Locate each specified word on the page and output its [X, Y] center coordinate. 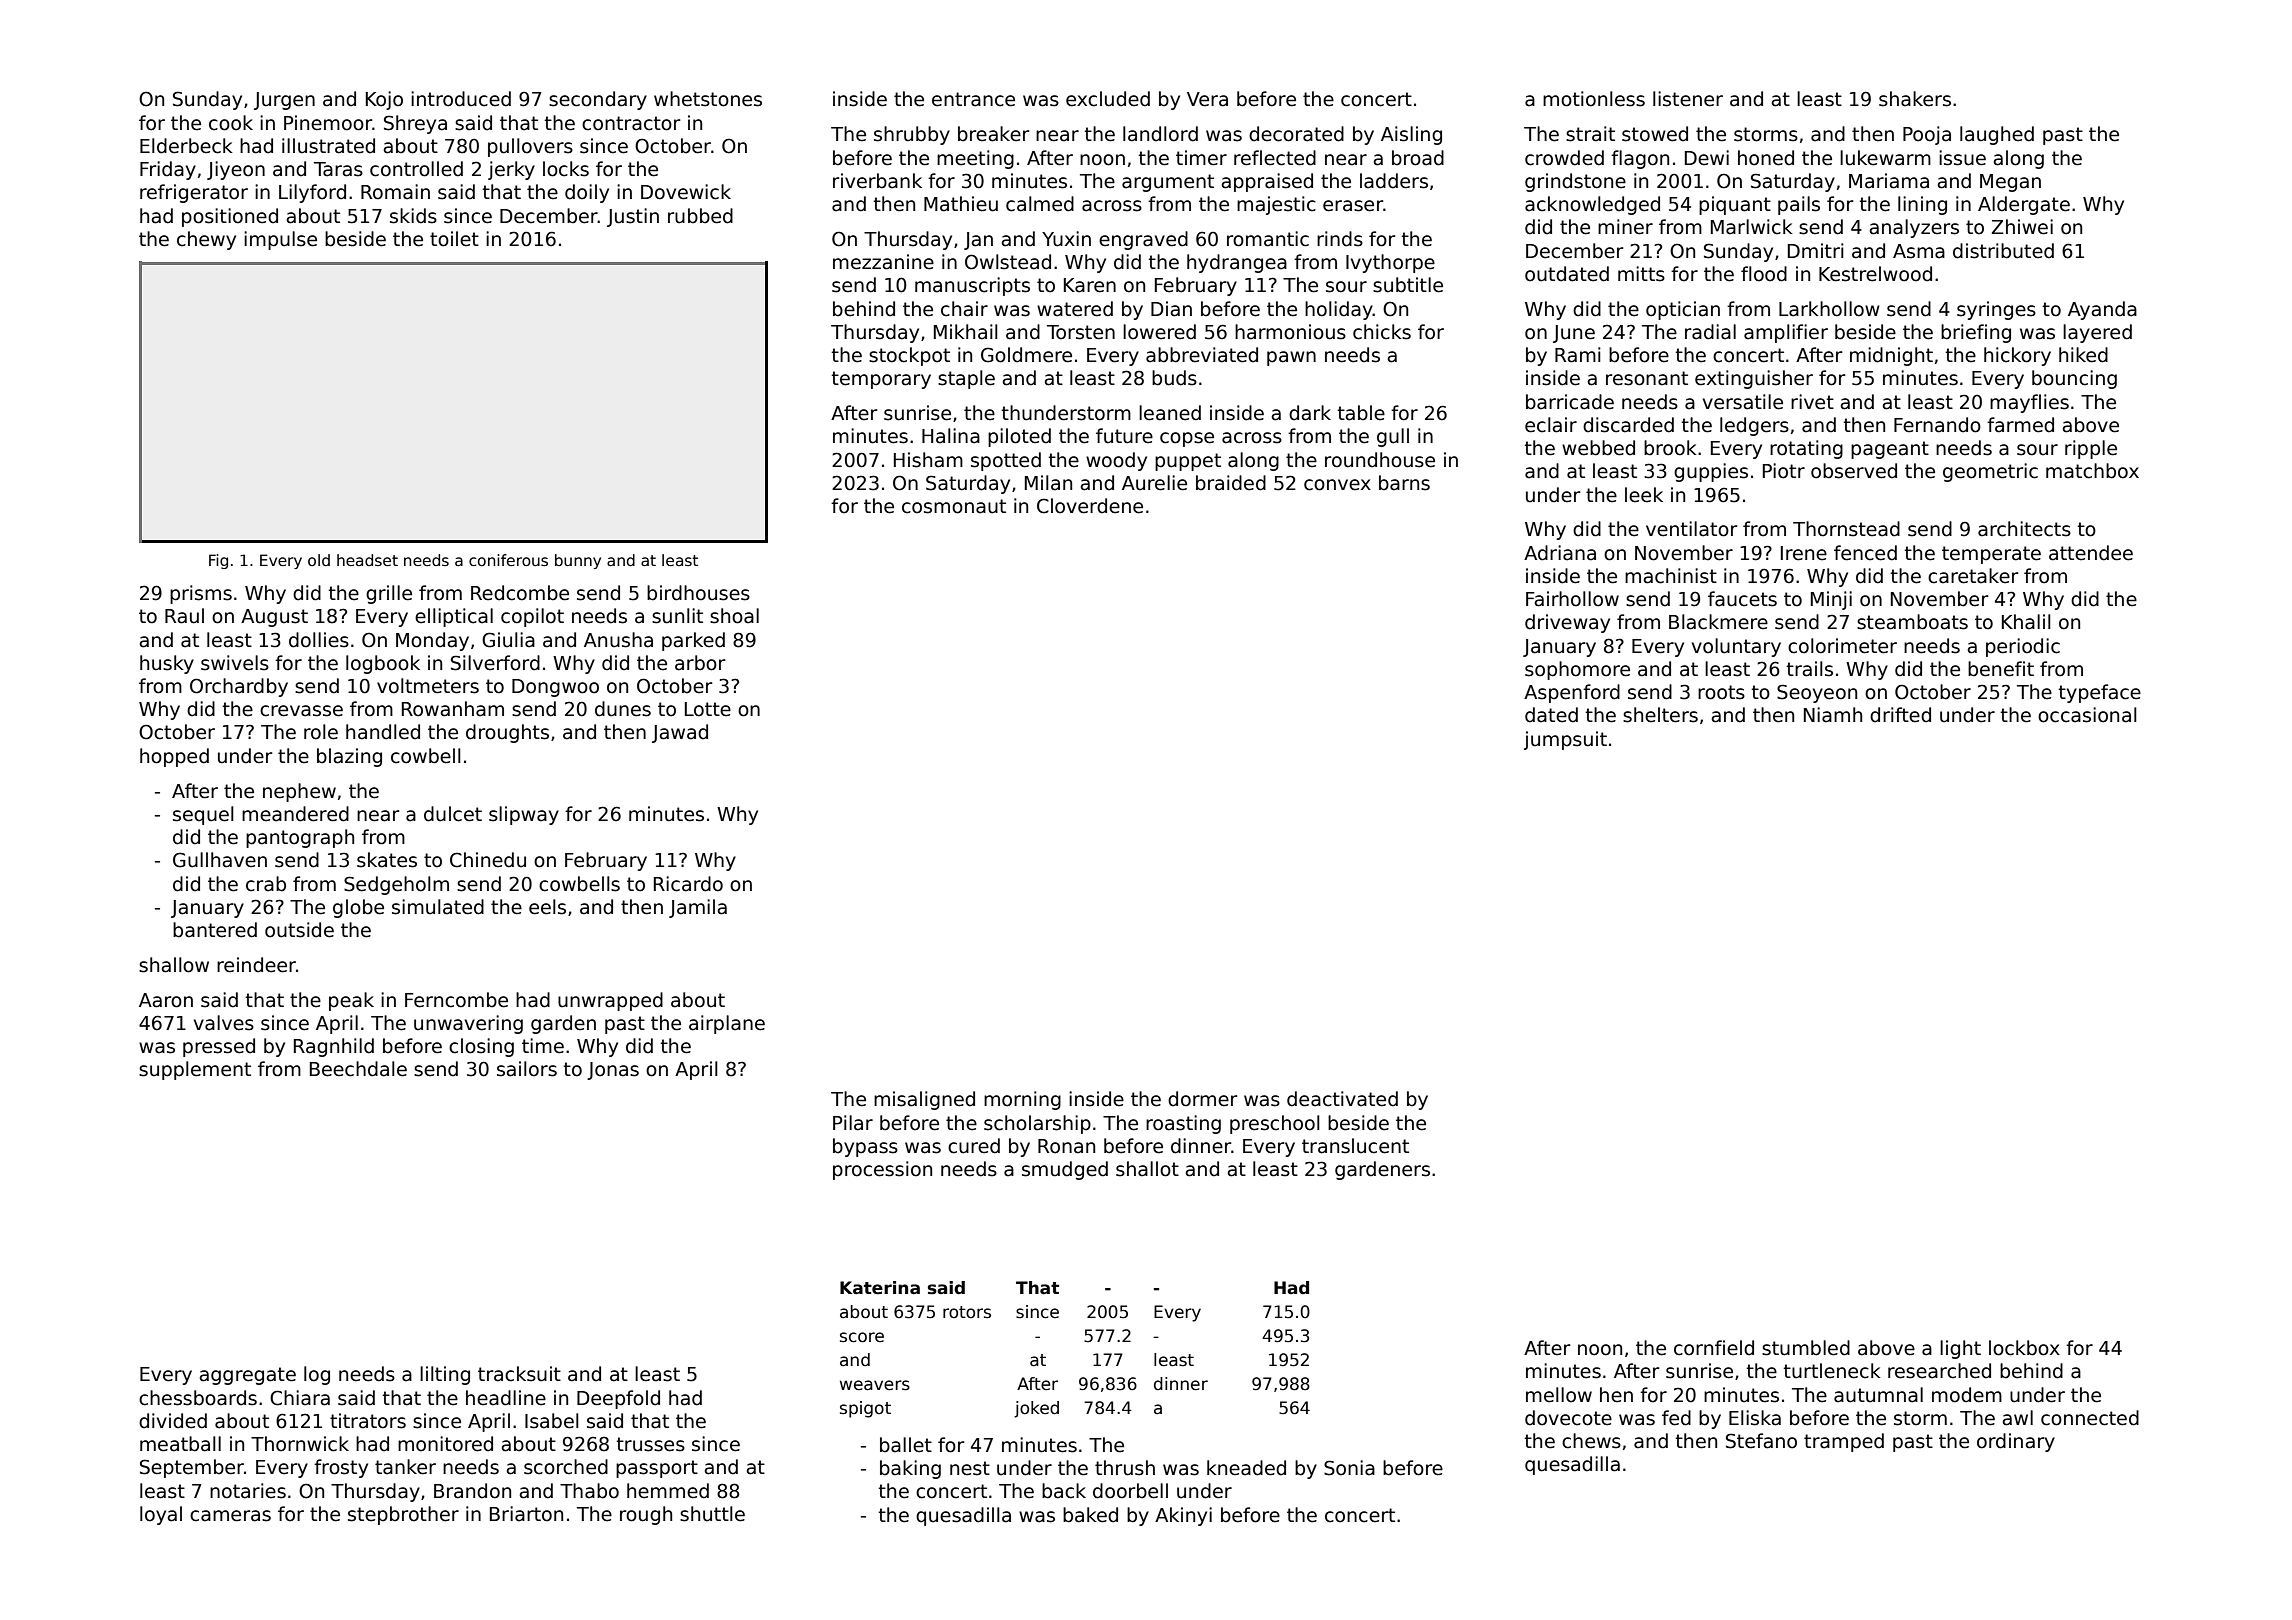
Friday [168, 170]
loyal [161, 1515]
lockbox [2024, 1348]
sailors [527, 1069]
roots [1721, 692]
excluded [1108, 99]
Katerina [880, 1288]
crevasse [301, 711]
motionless [1594, 99]
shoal [734, 616]
